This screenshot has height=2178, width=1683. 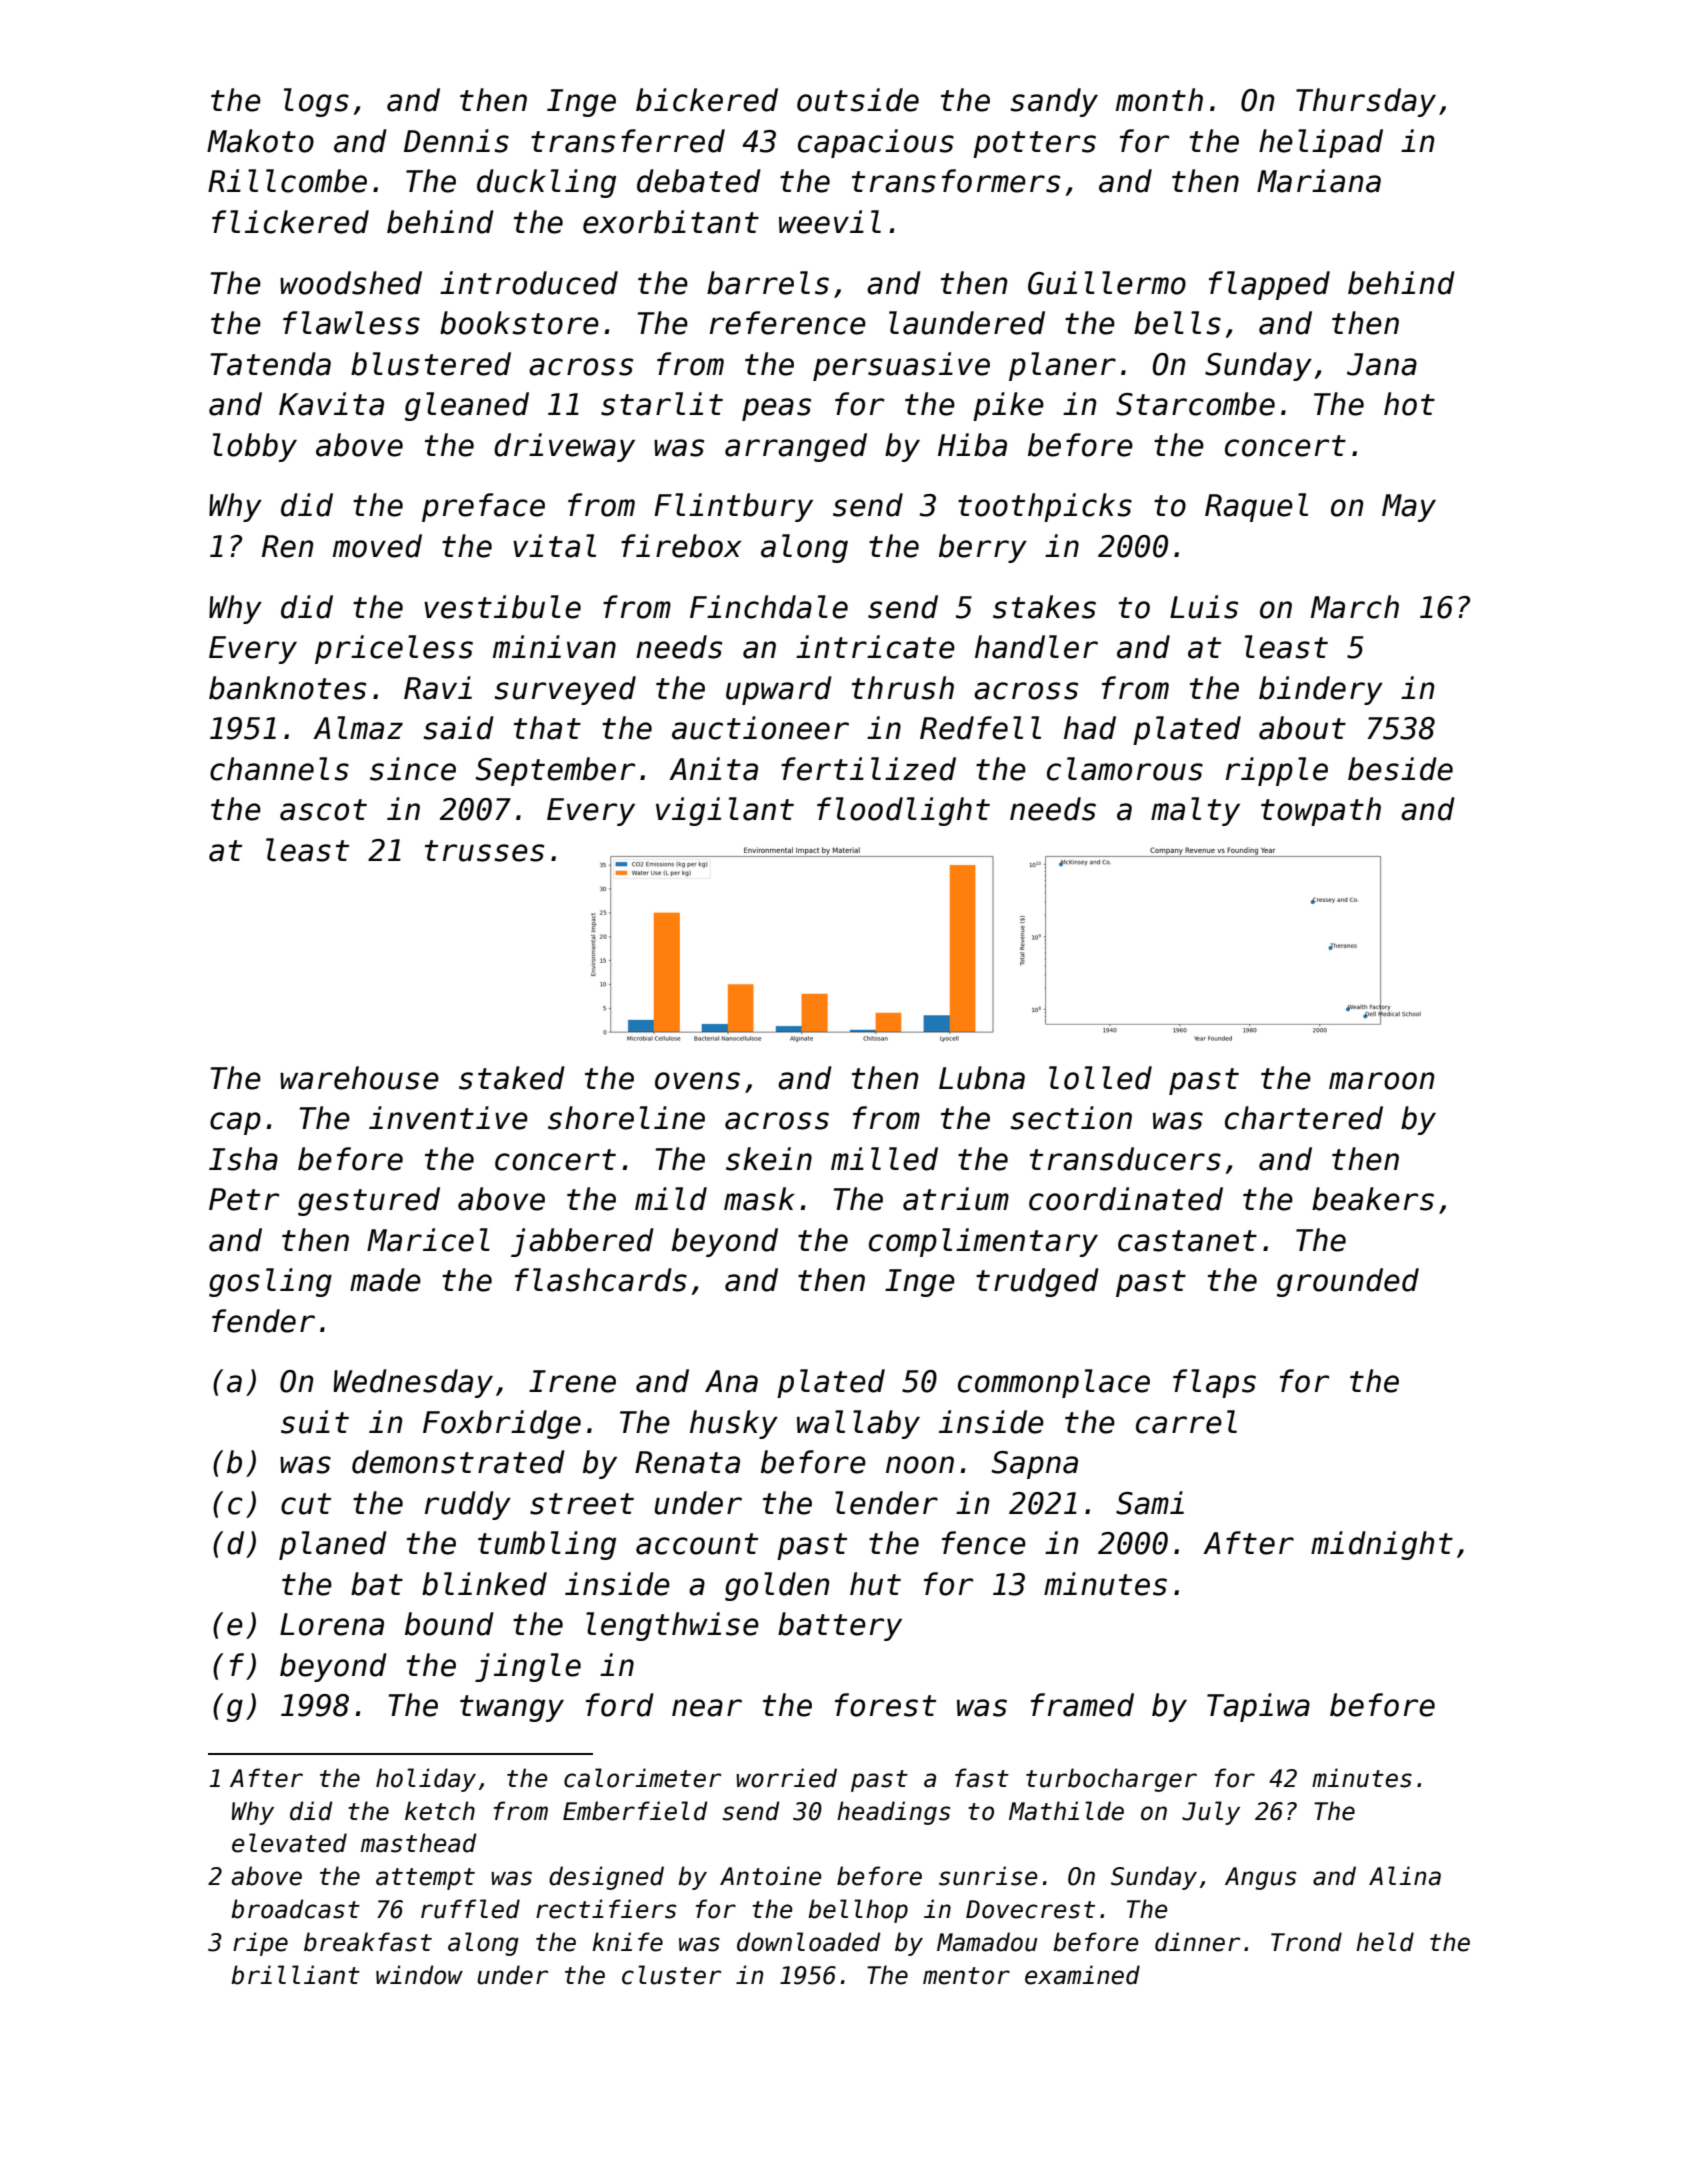 What do you see at coordinates (419, 1975) in the screenshot?
I see `window` at bounding box center [419, 1975].
